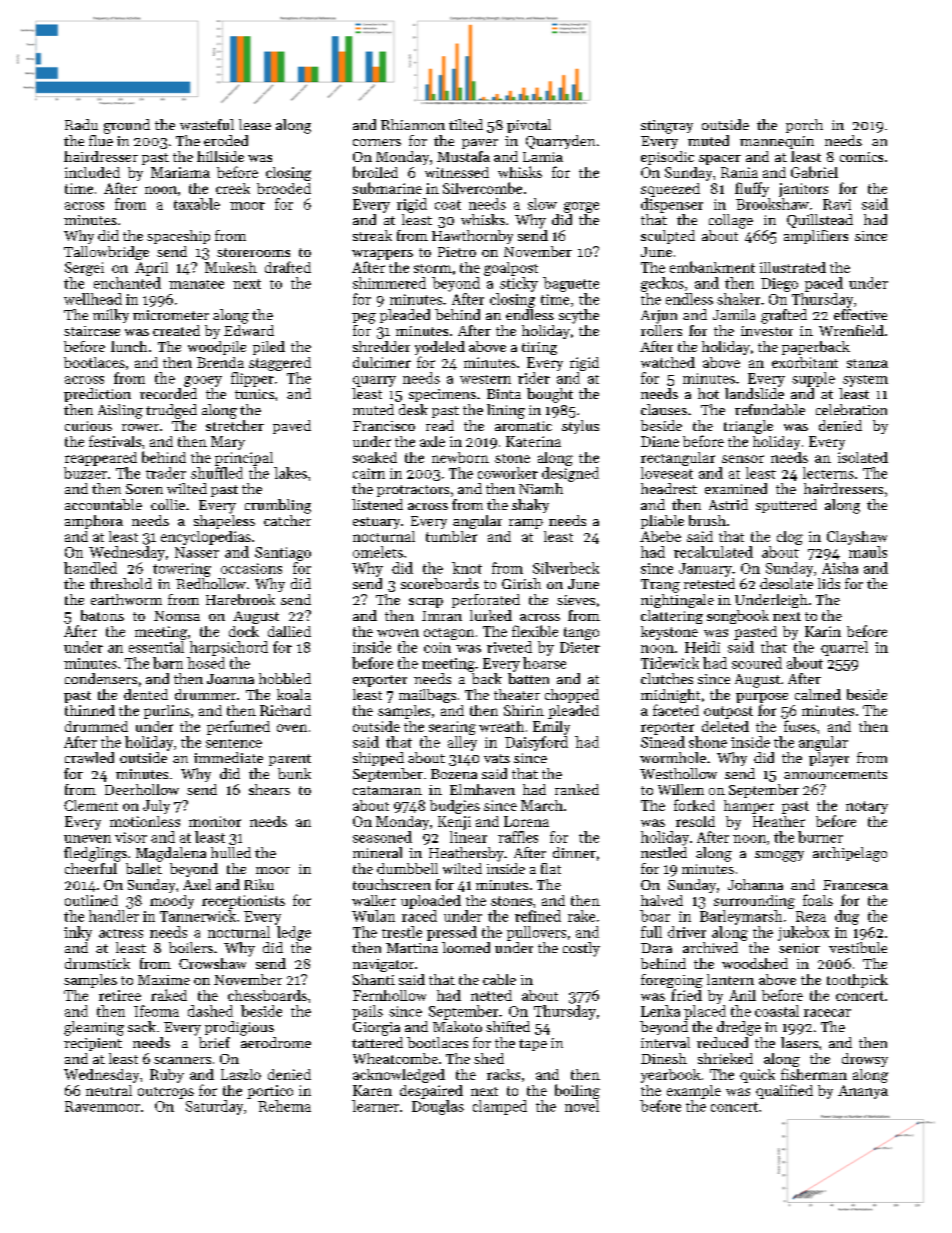 This screenshot has height=1233, width=952. I want to click on immediate, so click(228, 757).
